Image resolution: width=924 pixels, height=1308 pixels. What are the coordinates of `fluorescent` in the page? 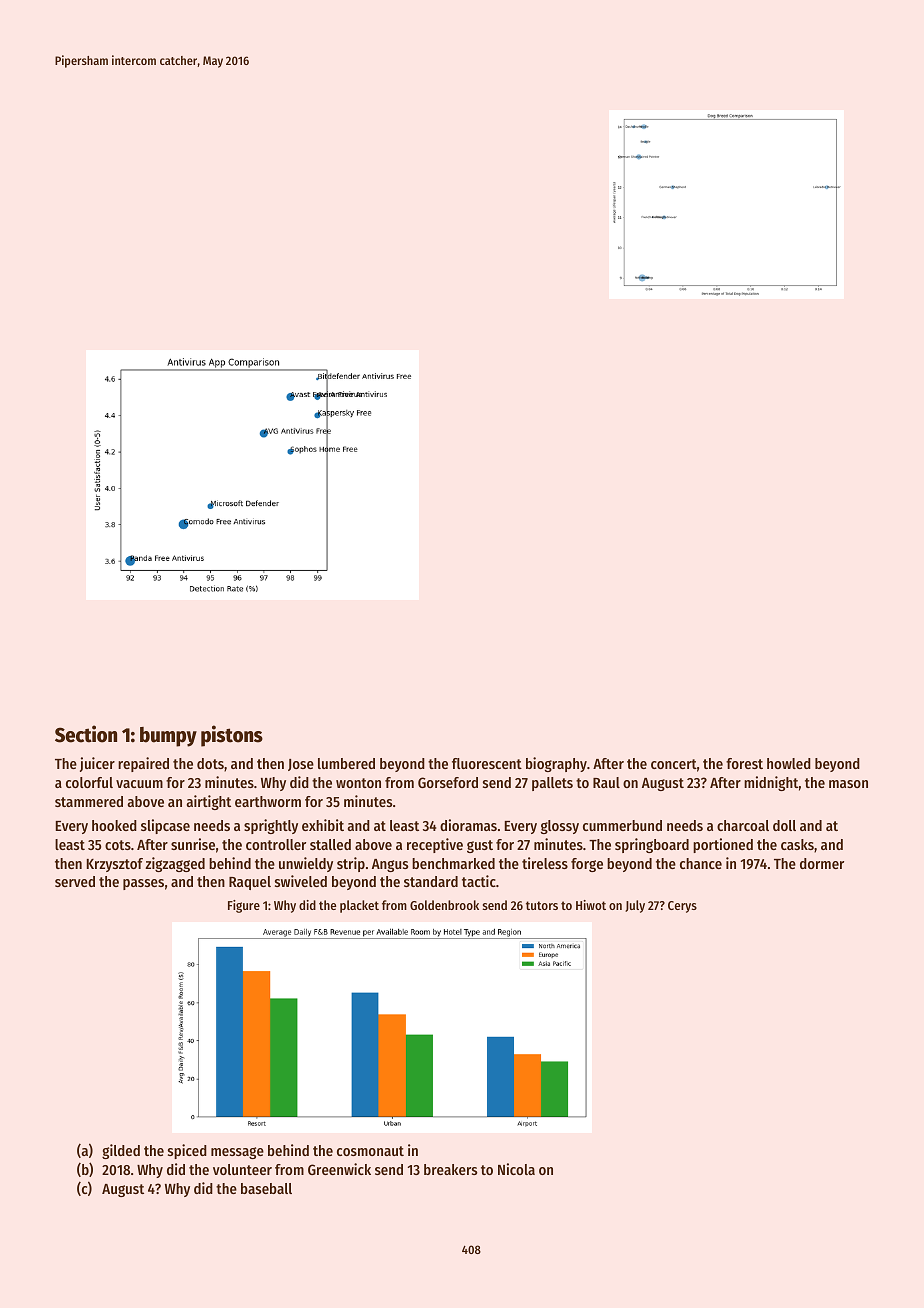 It's located at (487, 763).
